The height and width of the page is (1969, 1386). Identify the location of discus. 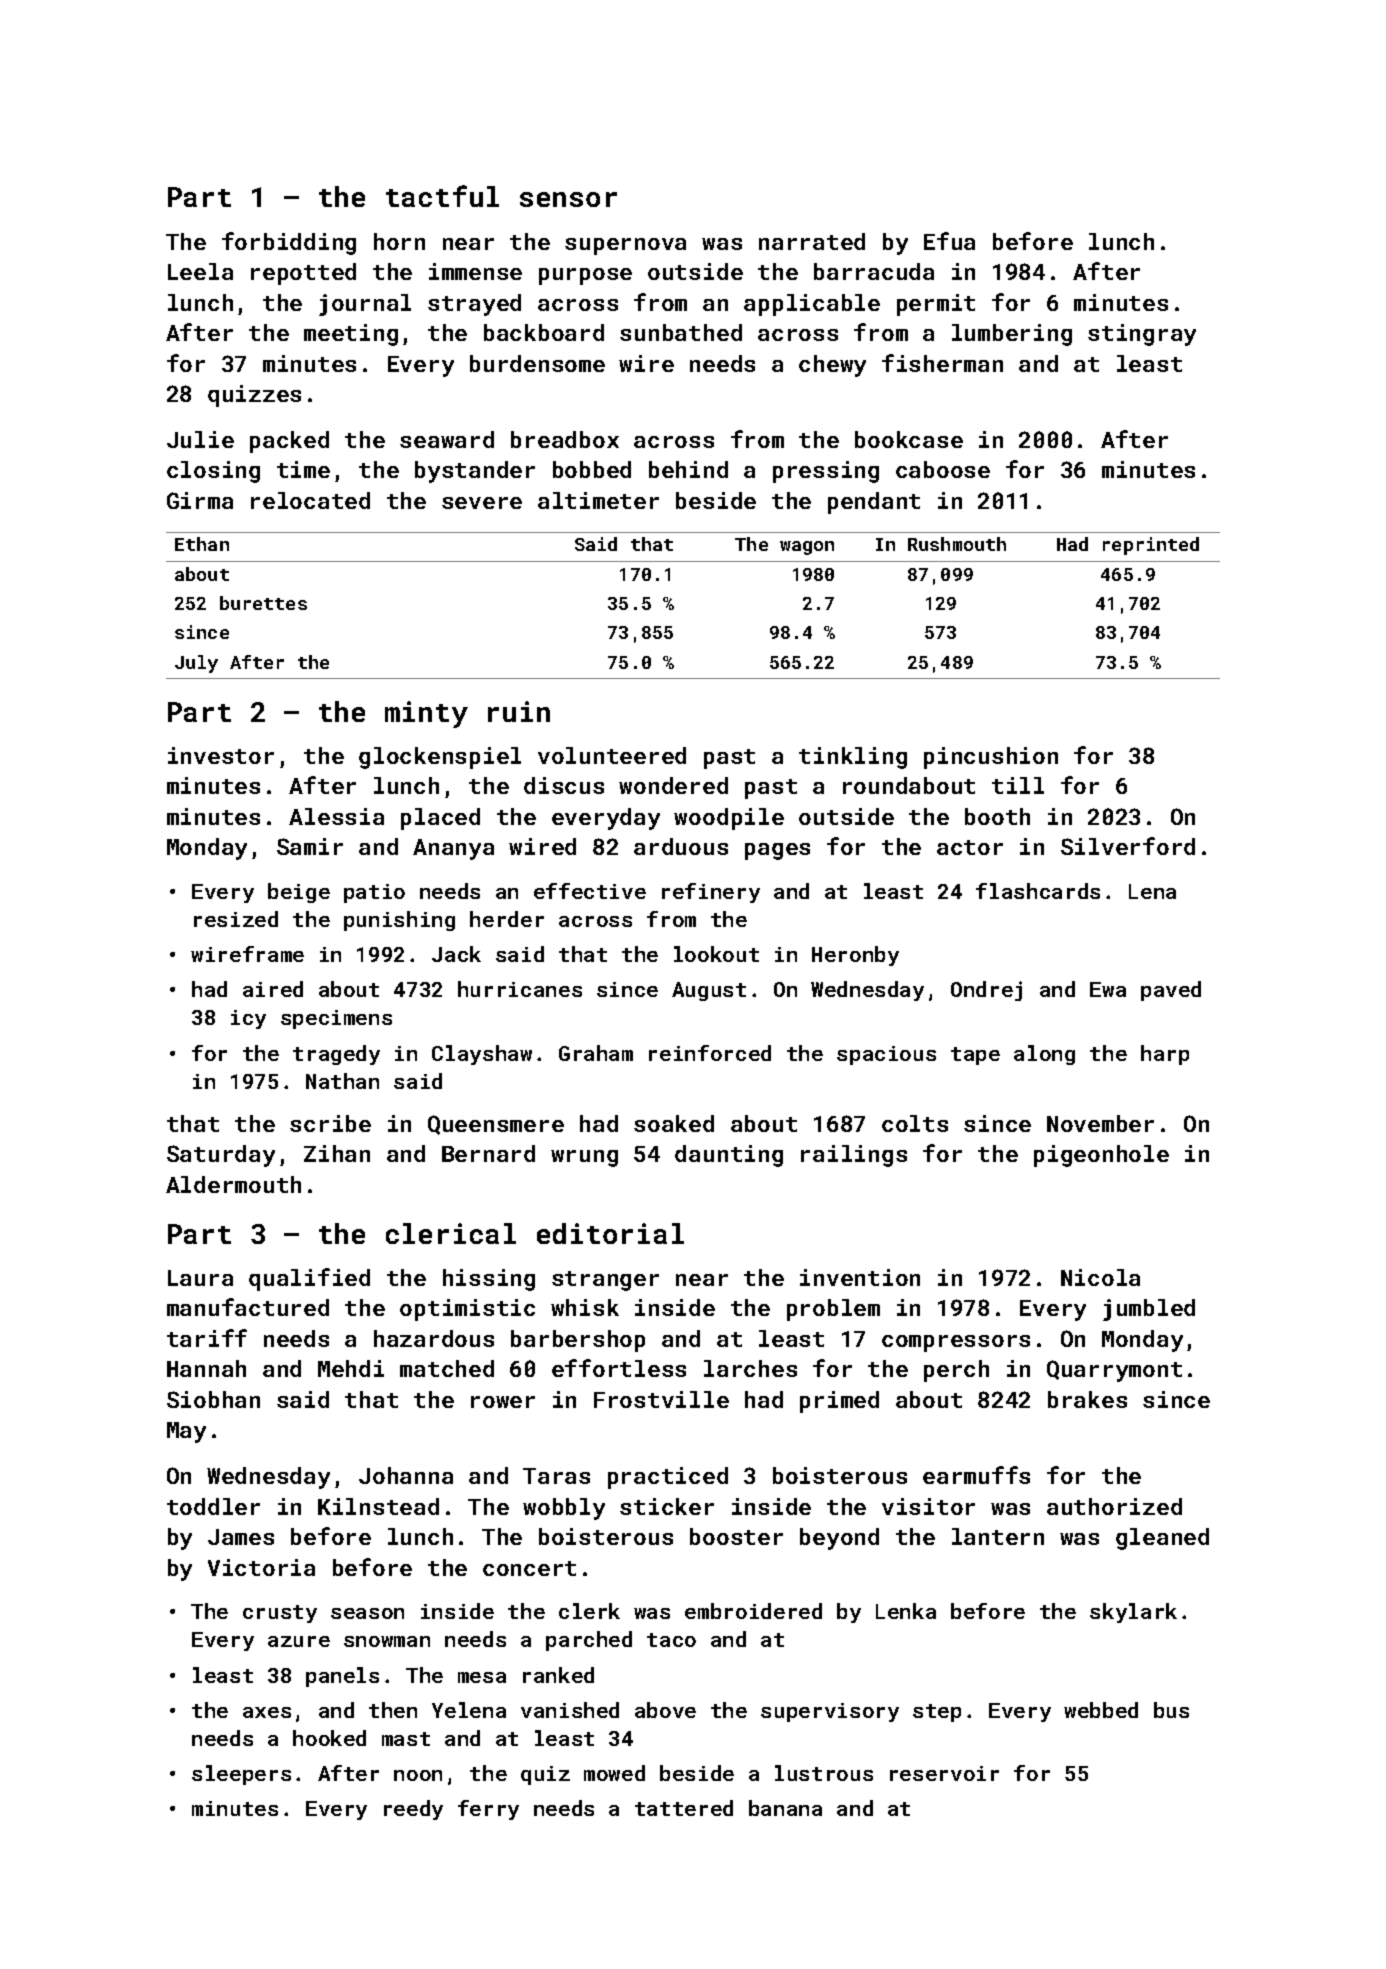
(564, 785).
